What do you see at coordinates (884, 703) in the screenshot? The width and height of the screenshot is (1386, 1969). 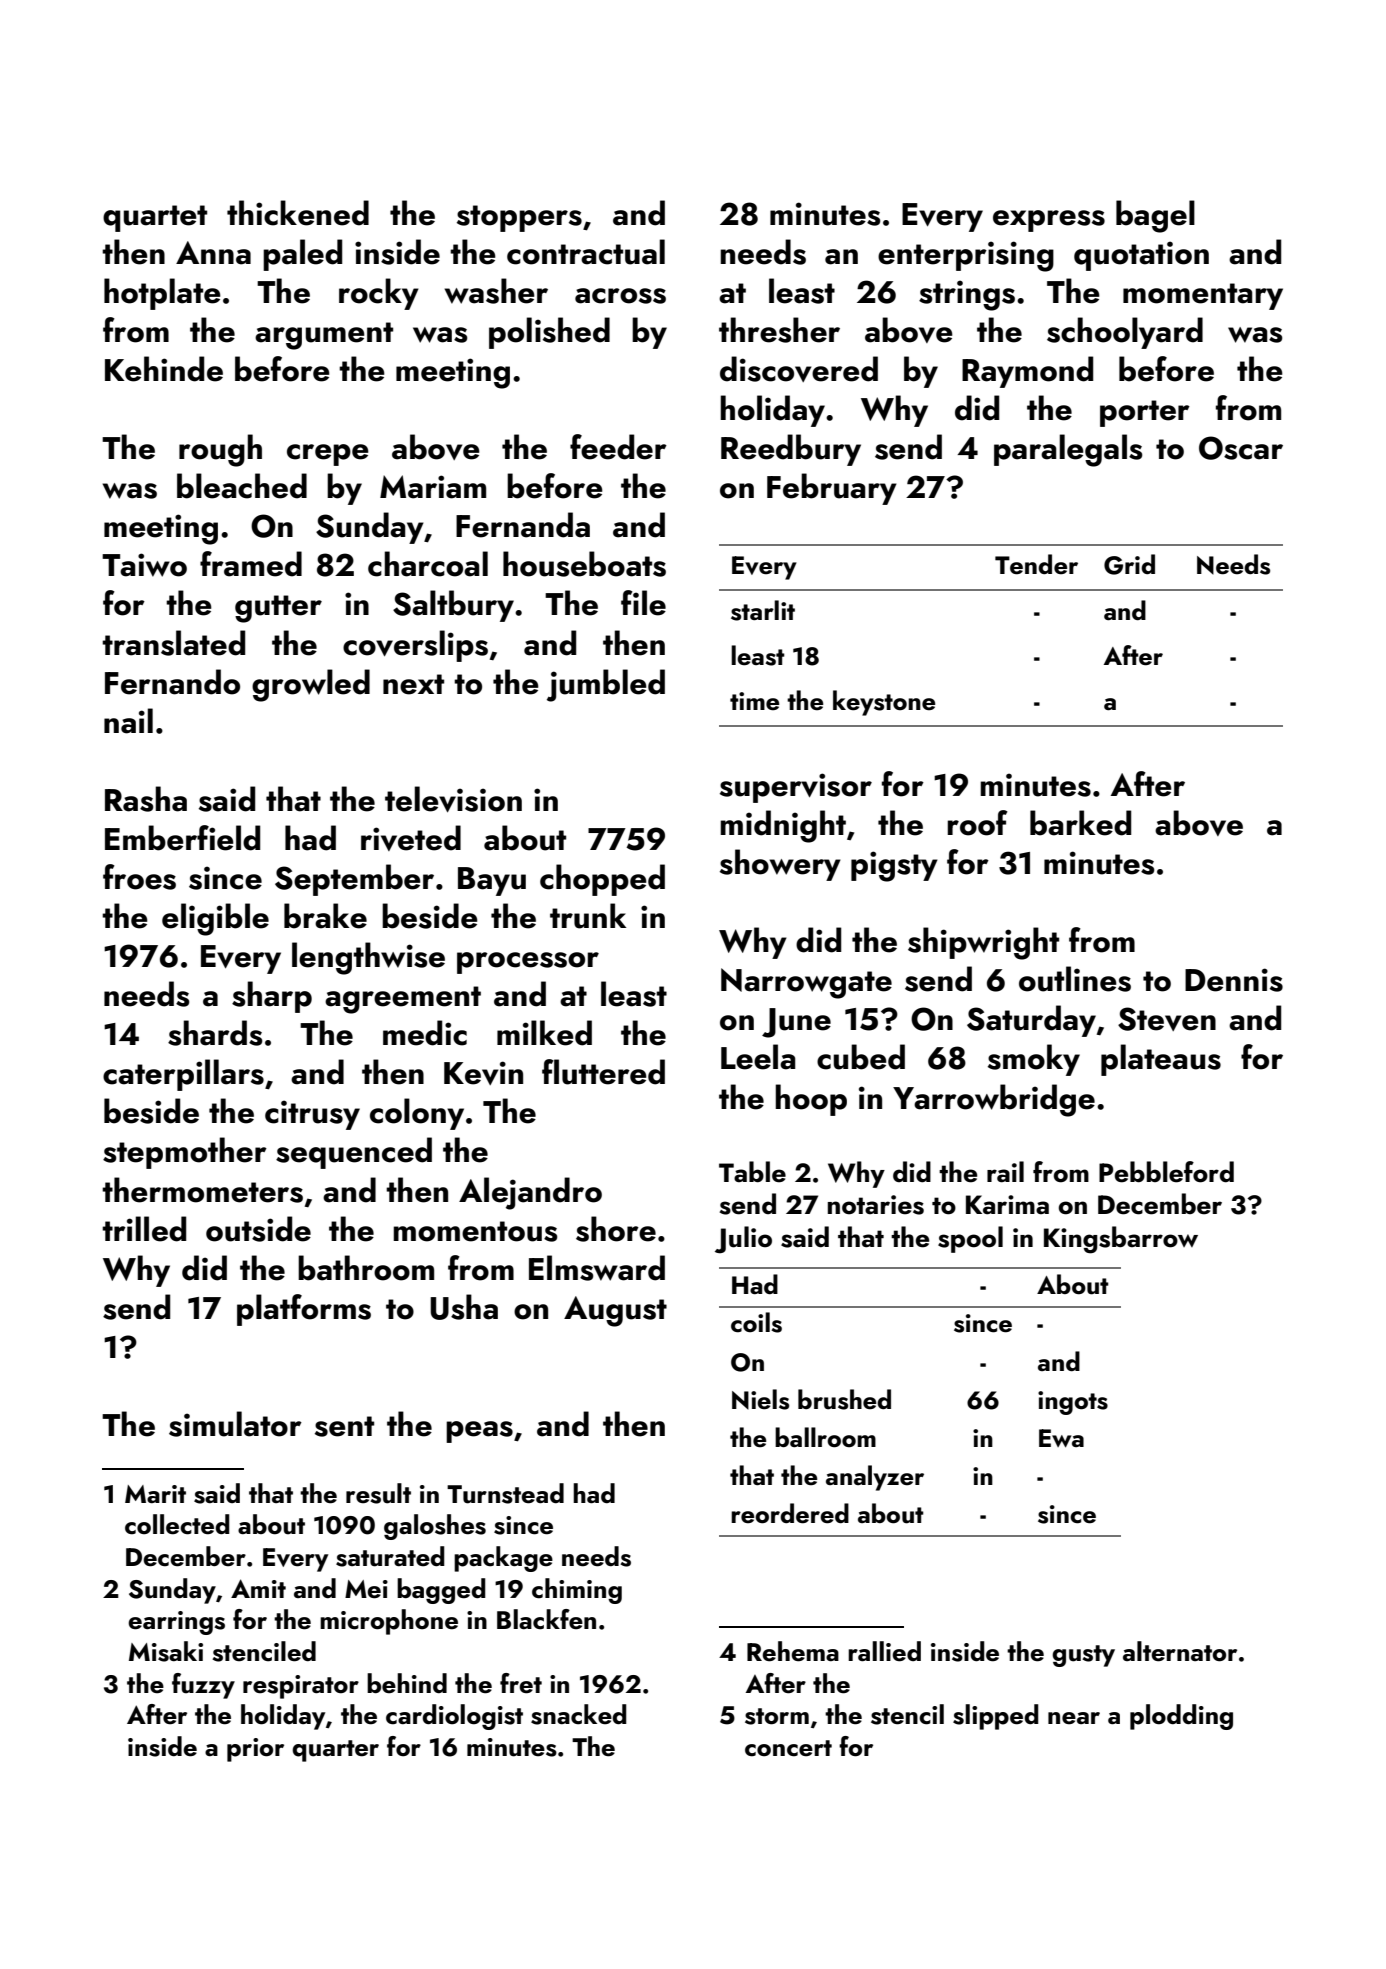 I see `keystone` at bounding box center [884, 703].
